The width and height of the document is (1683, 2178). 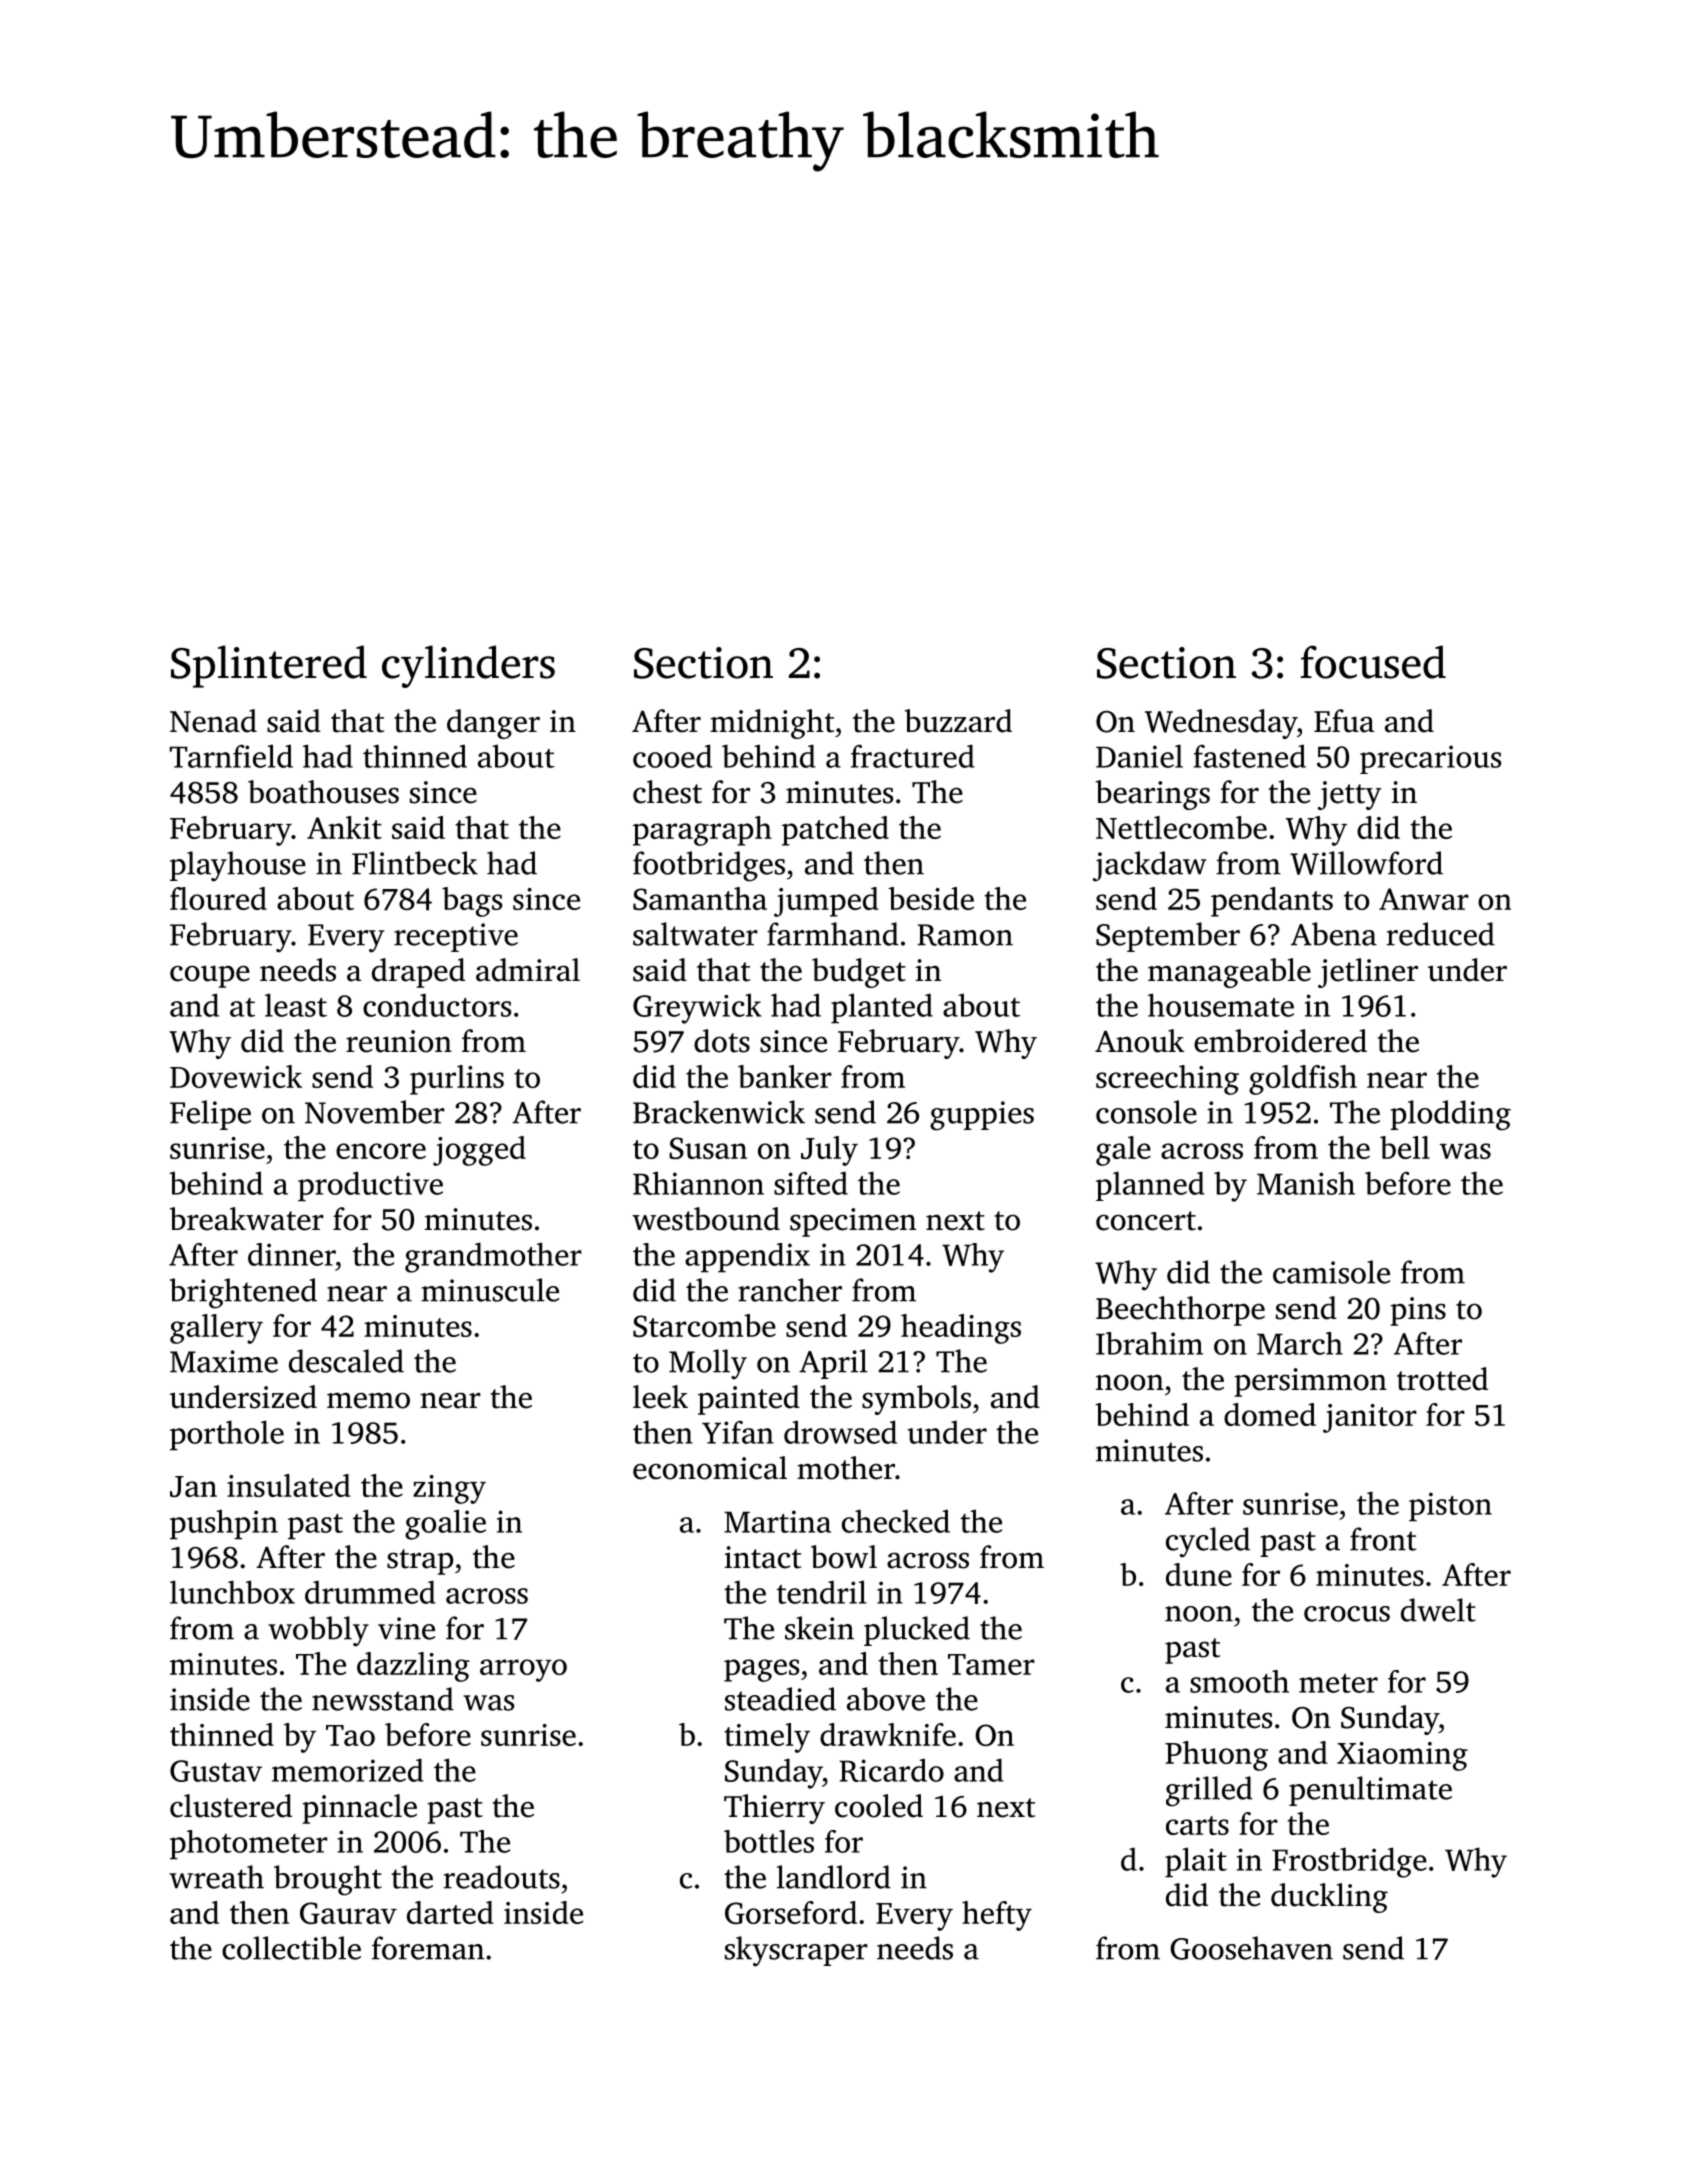 I want to click on pages, so click(x=761, y=1670).
